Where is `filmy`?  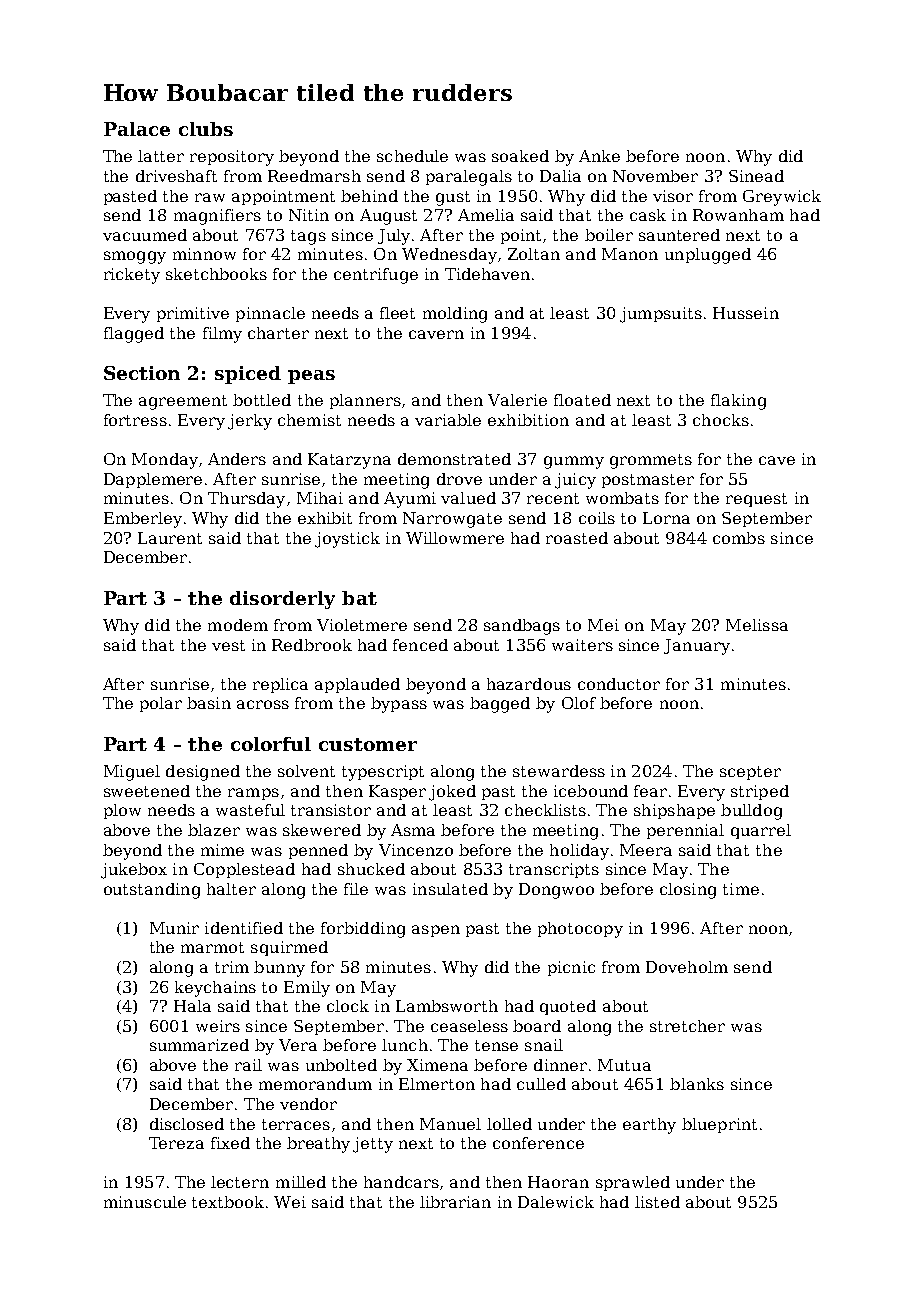
filmy is located at coordinates (222, 335).
